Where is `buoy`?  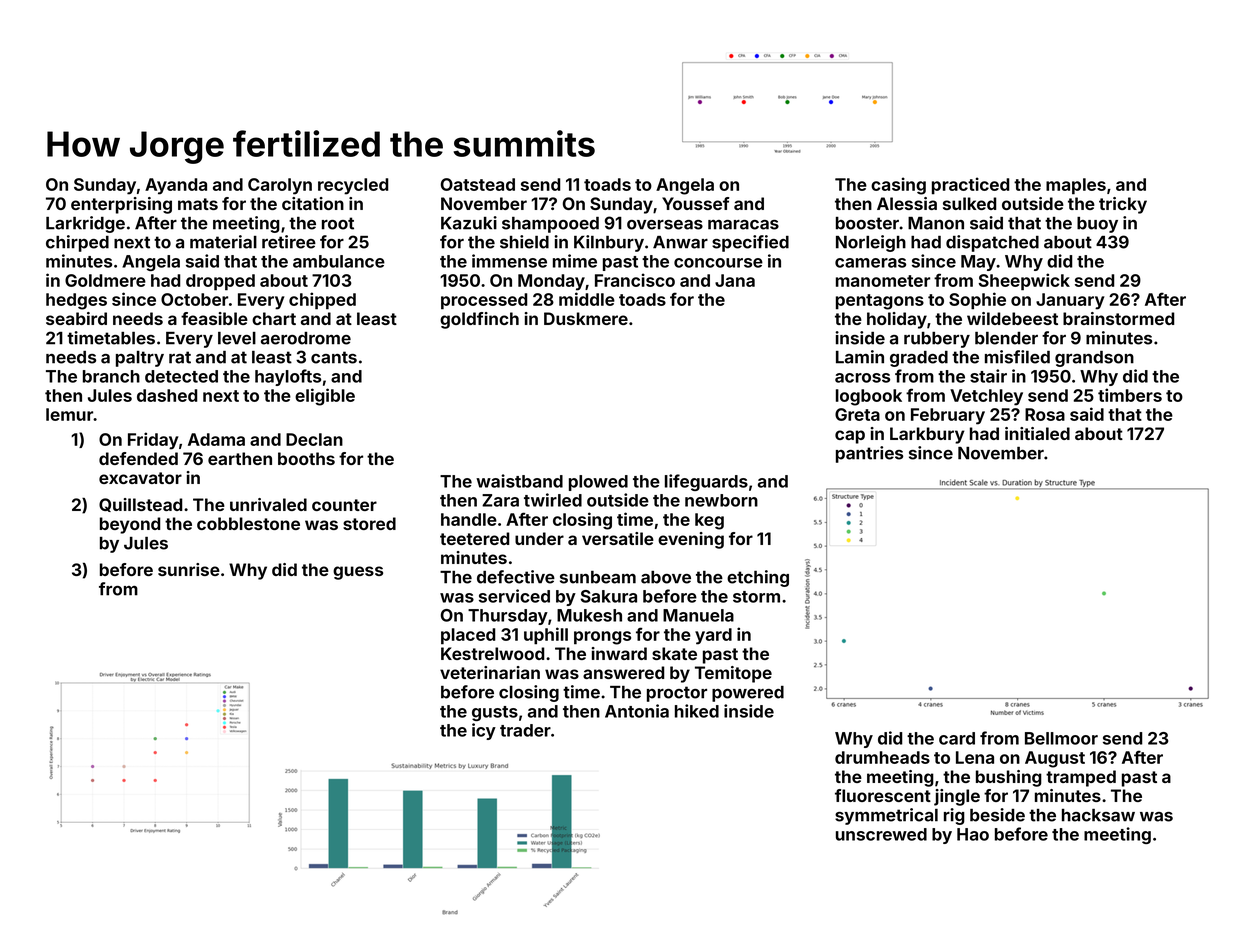 buoy is located at coordinates (1097, 225).
